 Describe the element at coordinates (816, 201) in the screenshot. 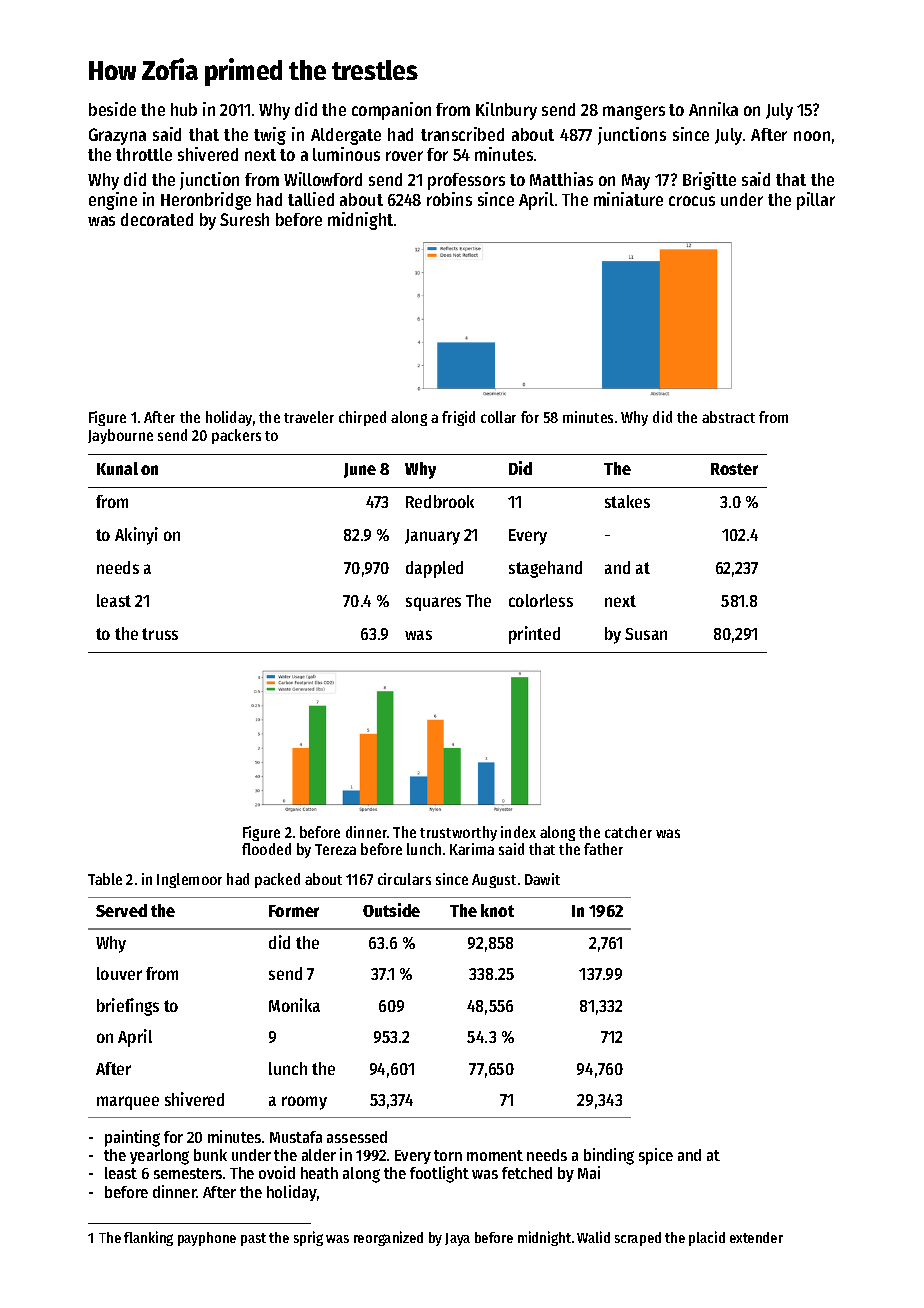

I see `pillar` at that location.
